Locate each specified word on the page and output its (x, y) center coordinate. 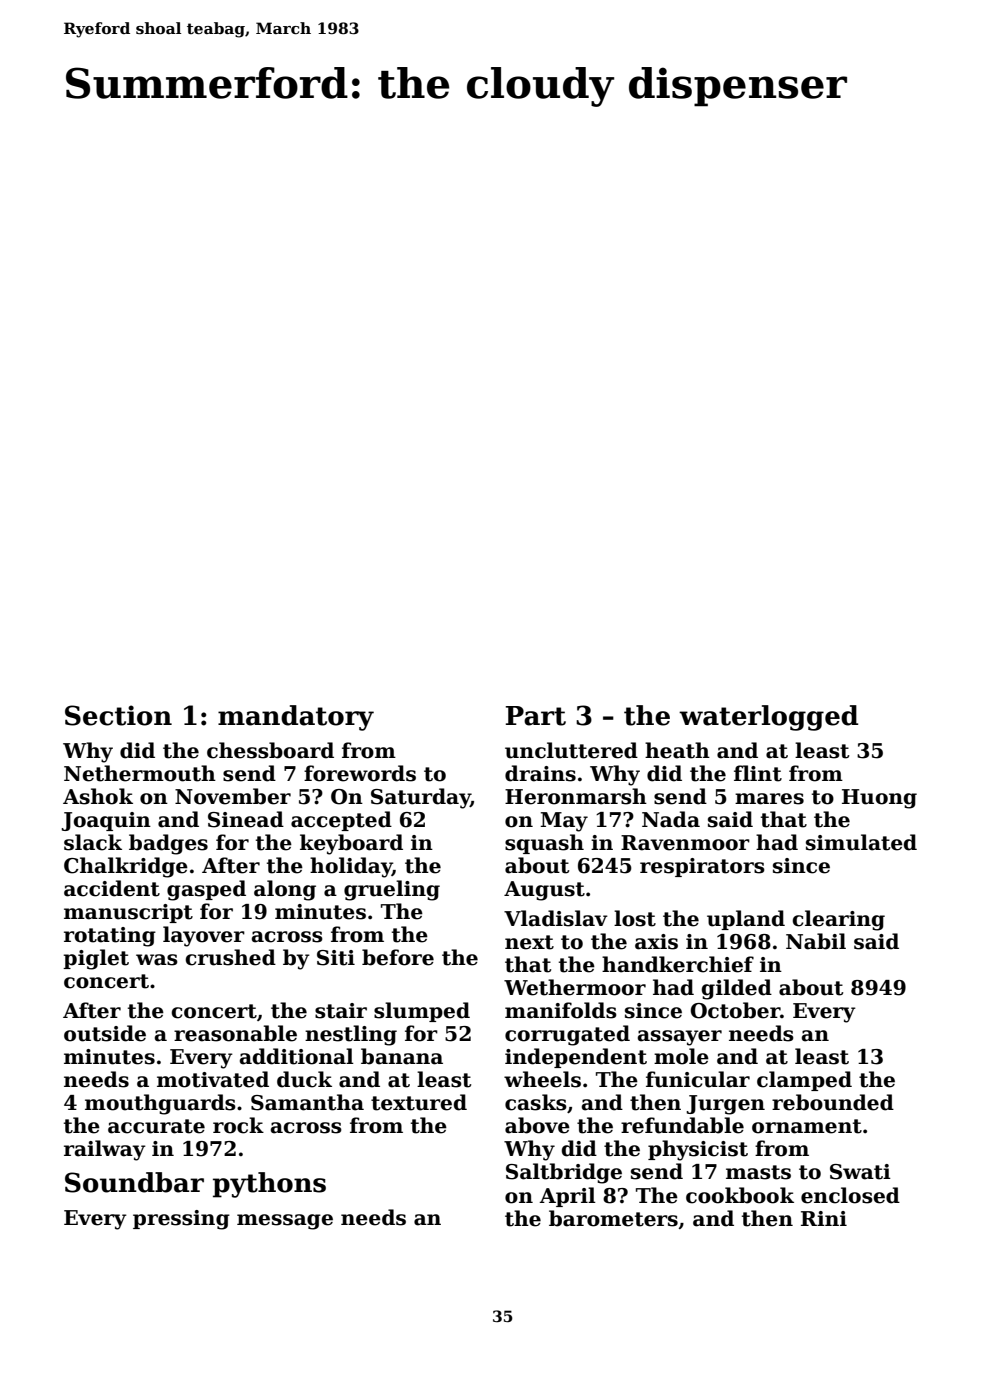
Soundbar (134, 1182)
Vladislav (556, 918)
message (285, 1222)
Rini (824, 1218)
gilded (736, 989)
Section (118, 715)
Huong (879, 799)
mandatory (296, 718)
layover (204, 936)
